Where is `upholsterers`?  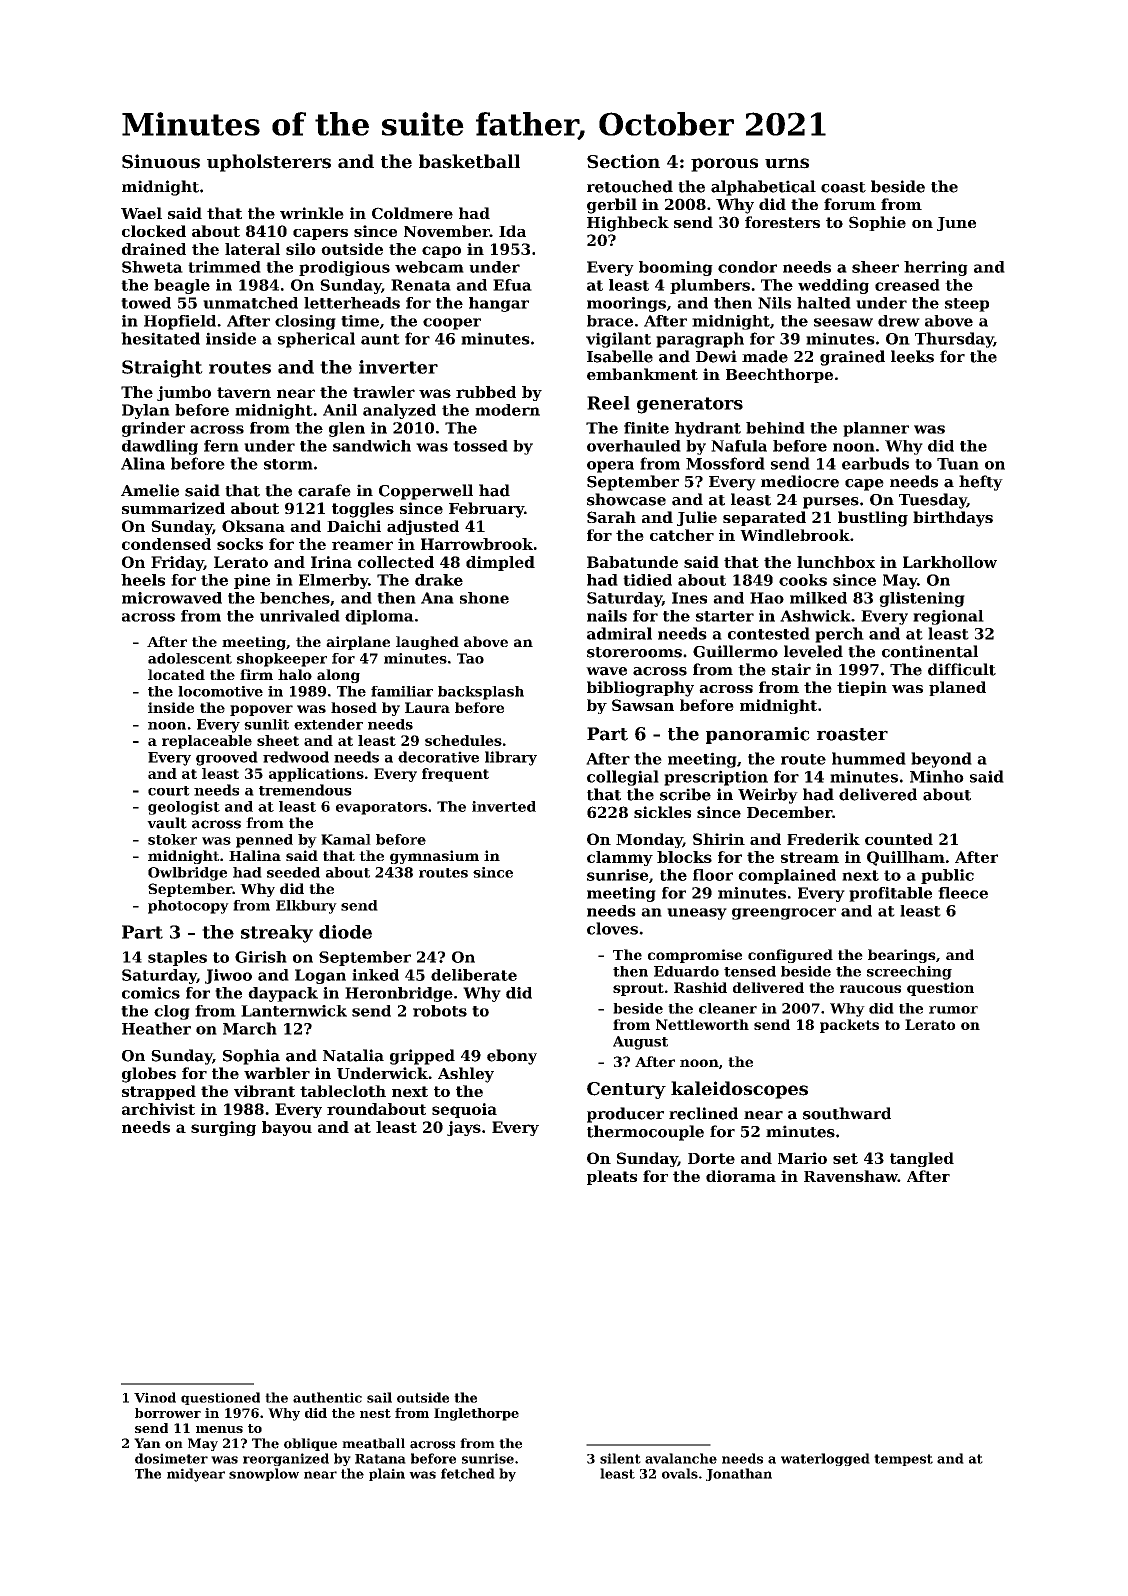 upholsterers is located at coordinates (269, 163).
